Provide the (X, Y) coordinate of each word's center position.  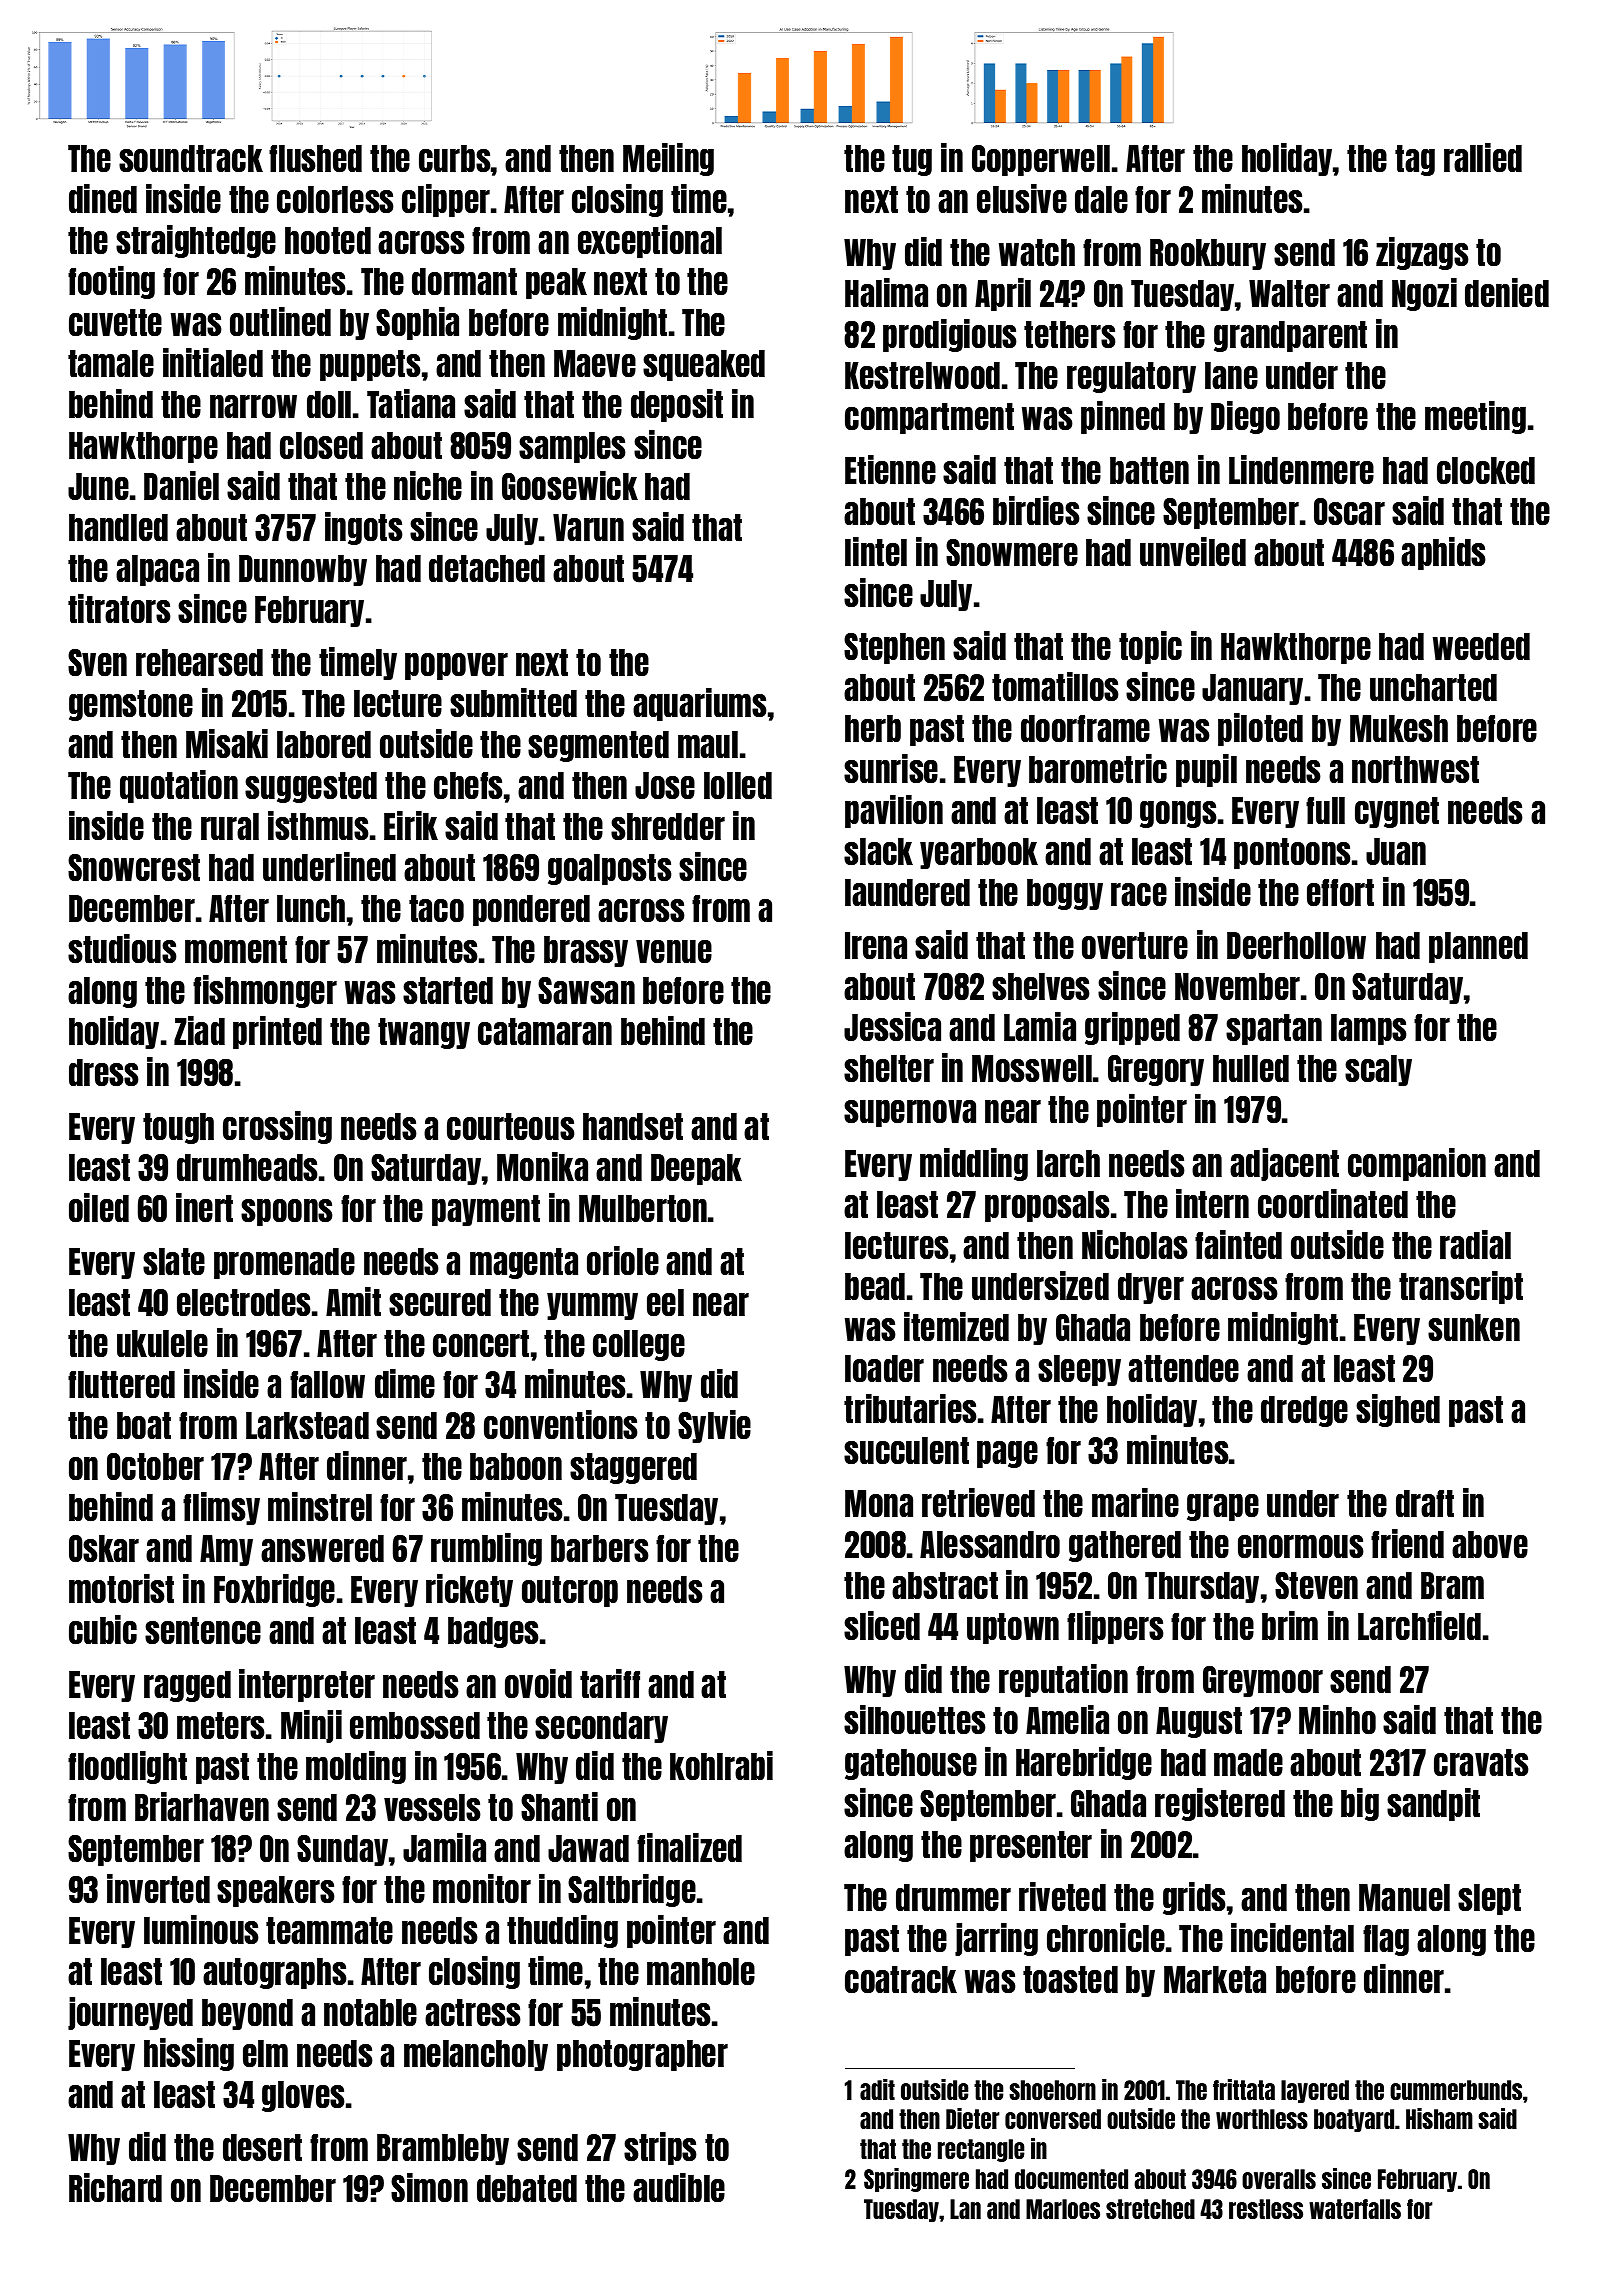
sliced (882, 1625)
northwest (1415, 769)
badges (493, 1632)
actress (473, 2012)
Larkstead (307, 1425)
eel (665, 1302)
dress (104, 1072)
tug (912, 160)
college (639, 1345)
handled (118, 527)
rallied (1483, 157)
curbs (455, 158)
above (1490, 1544)
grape (1223, 1507)
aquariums (700, 704)
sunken (1474, 1327)
